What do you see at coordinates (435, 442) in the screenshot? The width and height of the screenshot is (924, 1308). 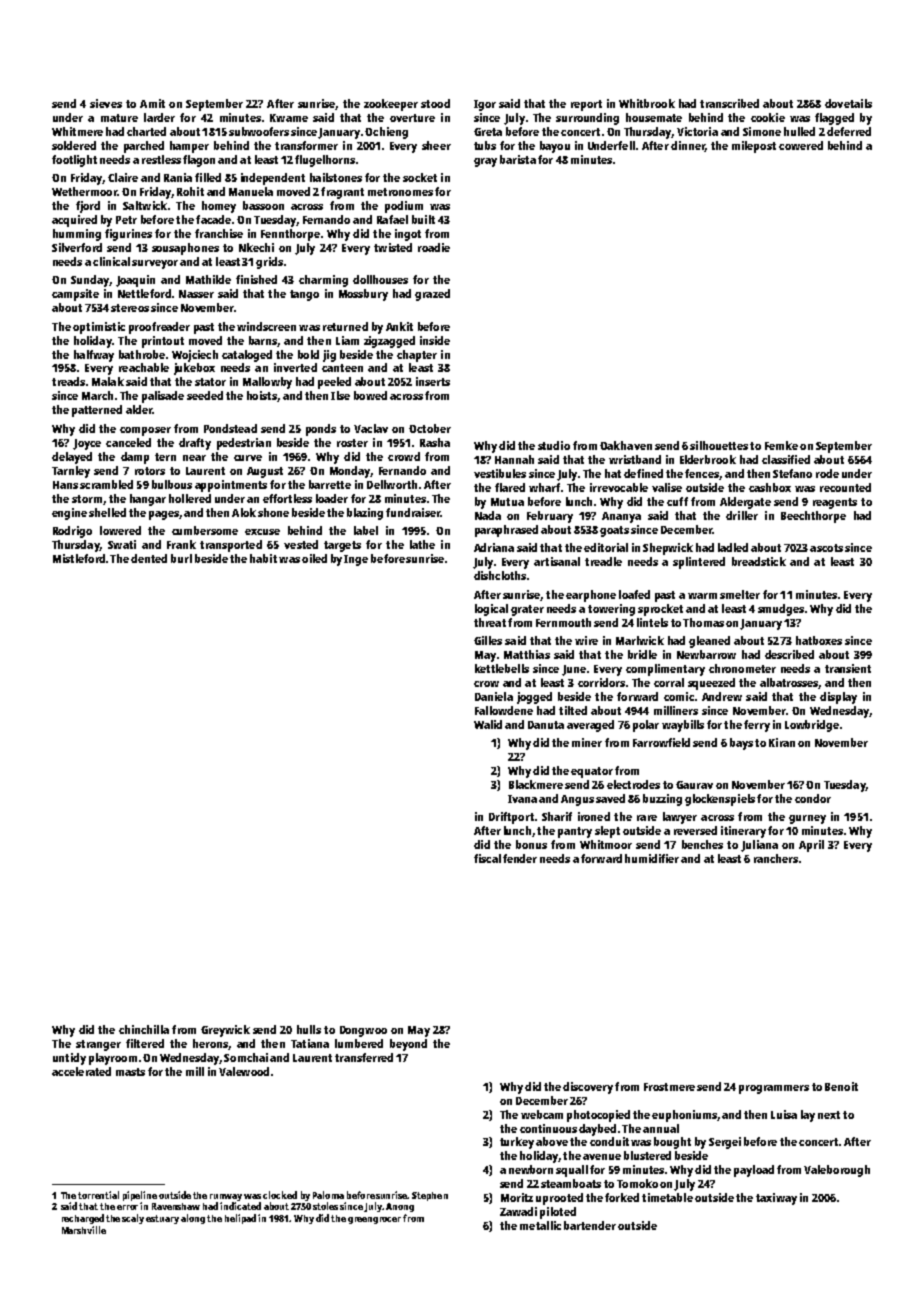 I see `Rasha` at bounding box center [435, 442].
